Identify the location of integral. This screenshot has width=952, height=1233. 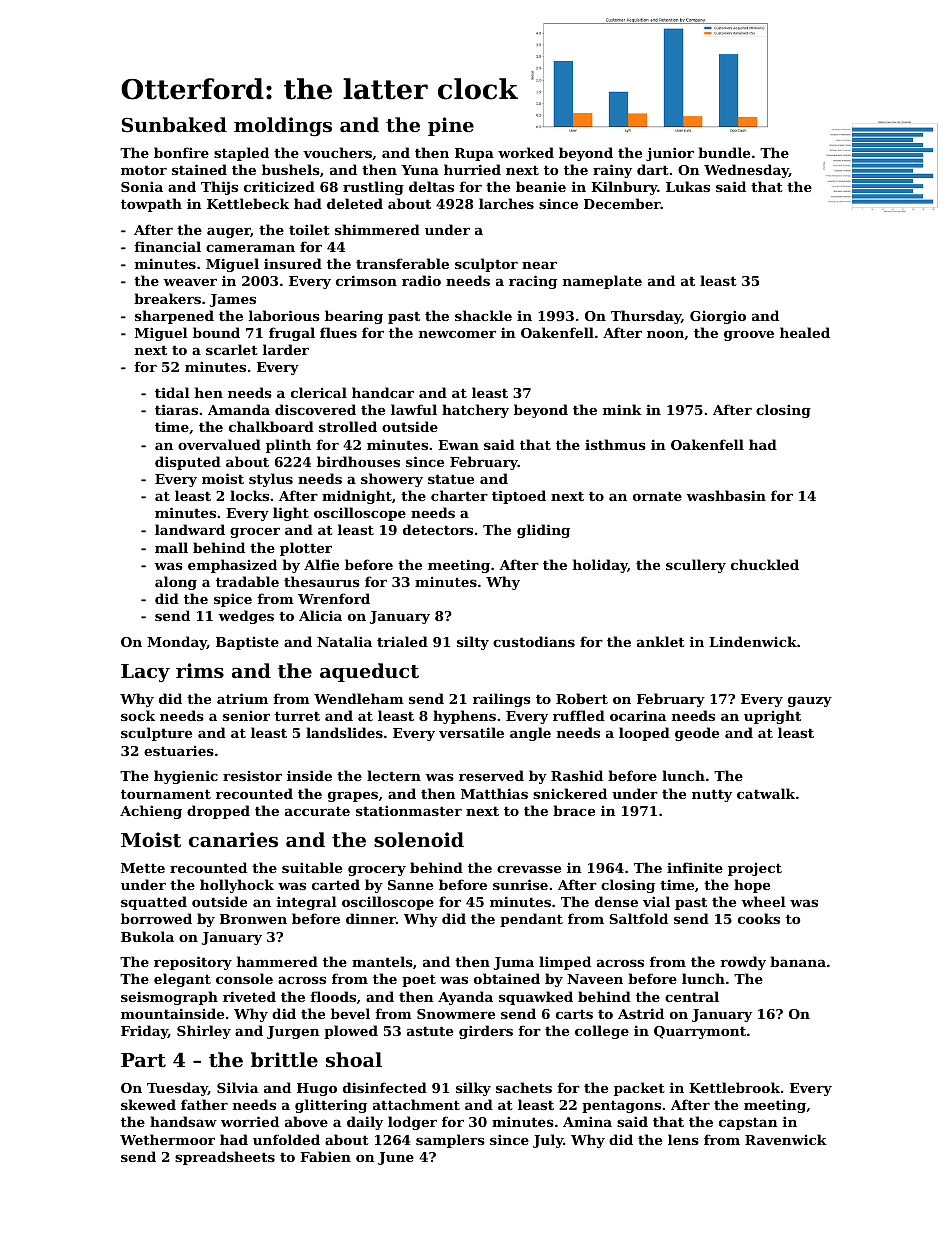
(307, 903).
